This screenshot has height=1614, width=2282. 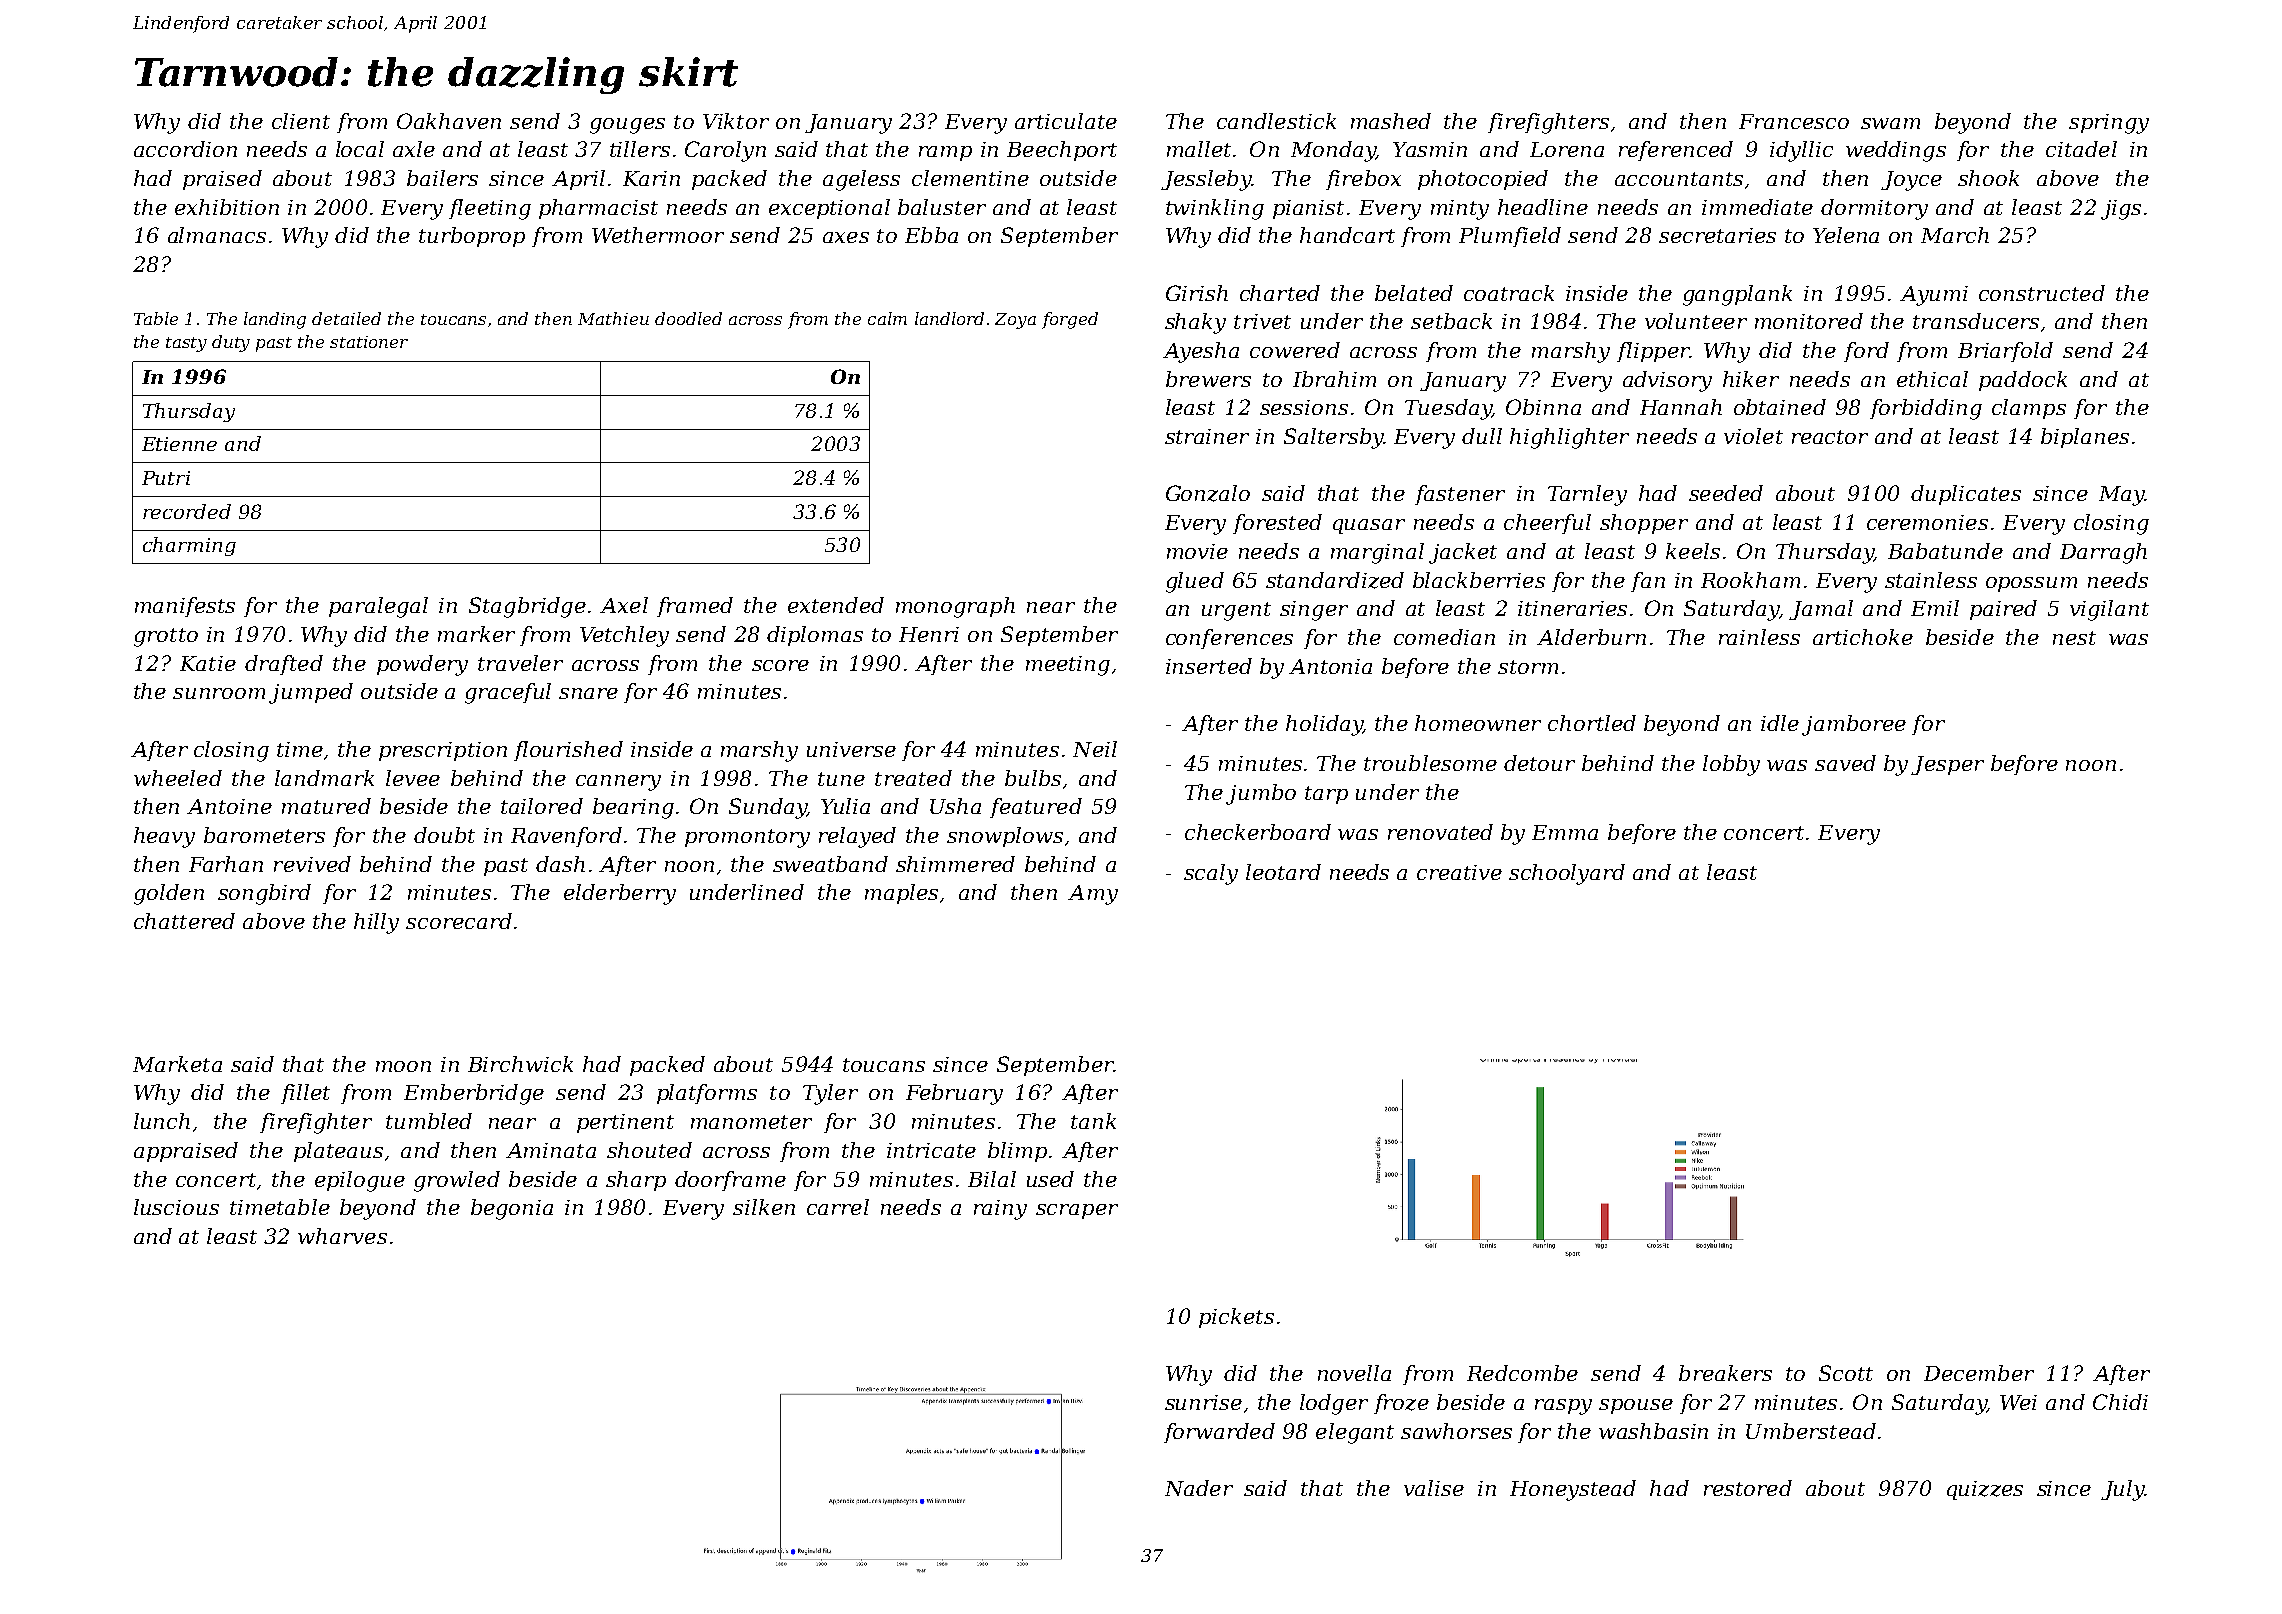 What do you see at coordinates (633, 808) in the screenshot?
I see `bearing` at bounding box center [633, 808].
